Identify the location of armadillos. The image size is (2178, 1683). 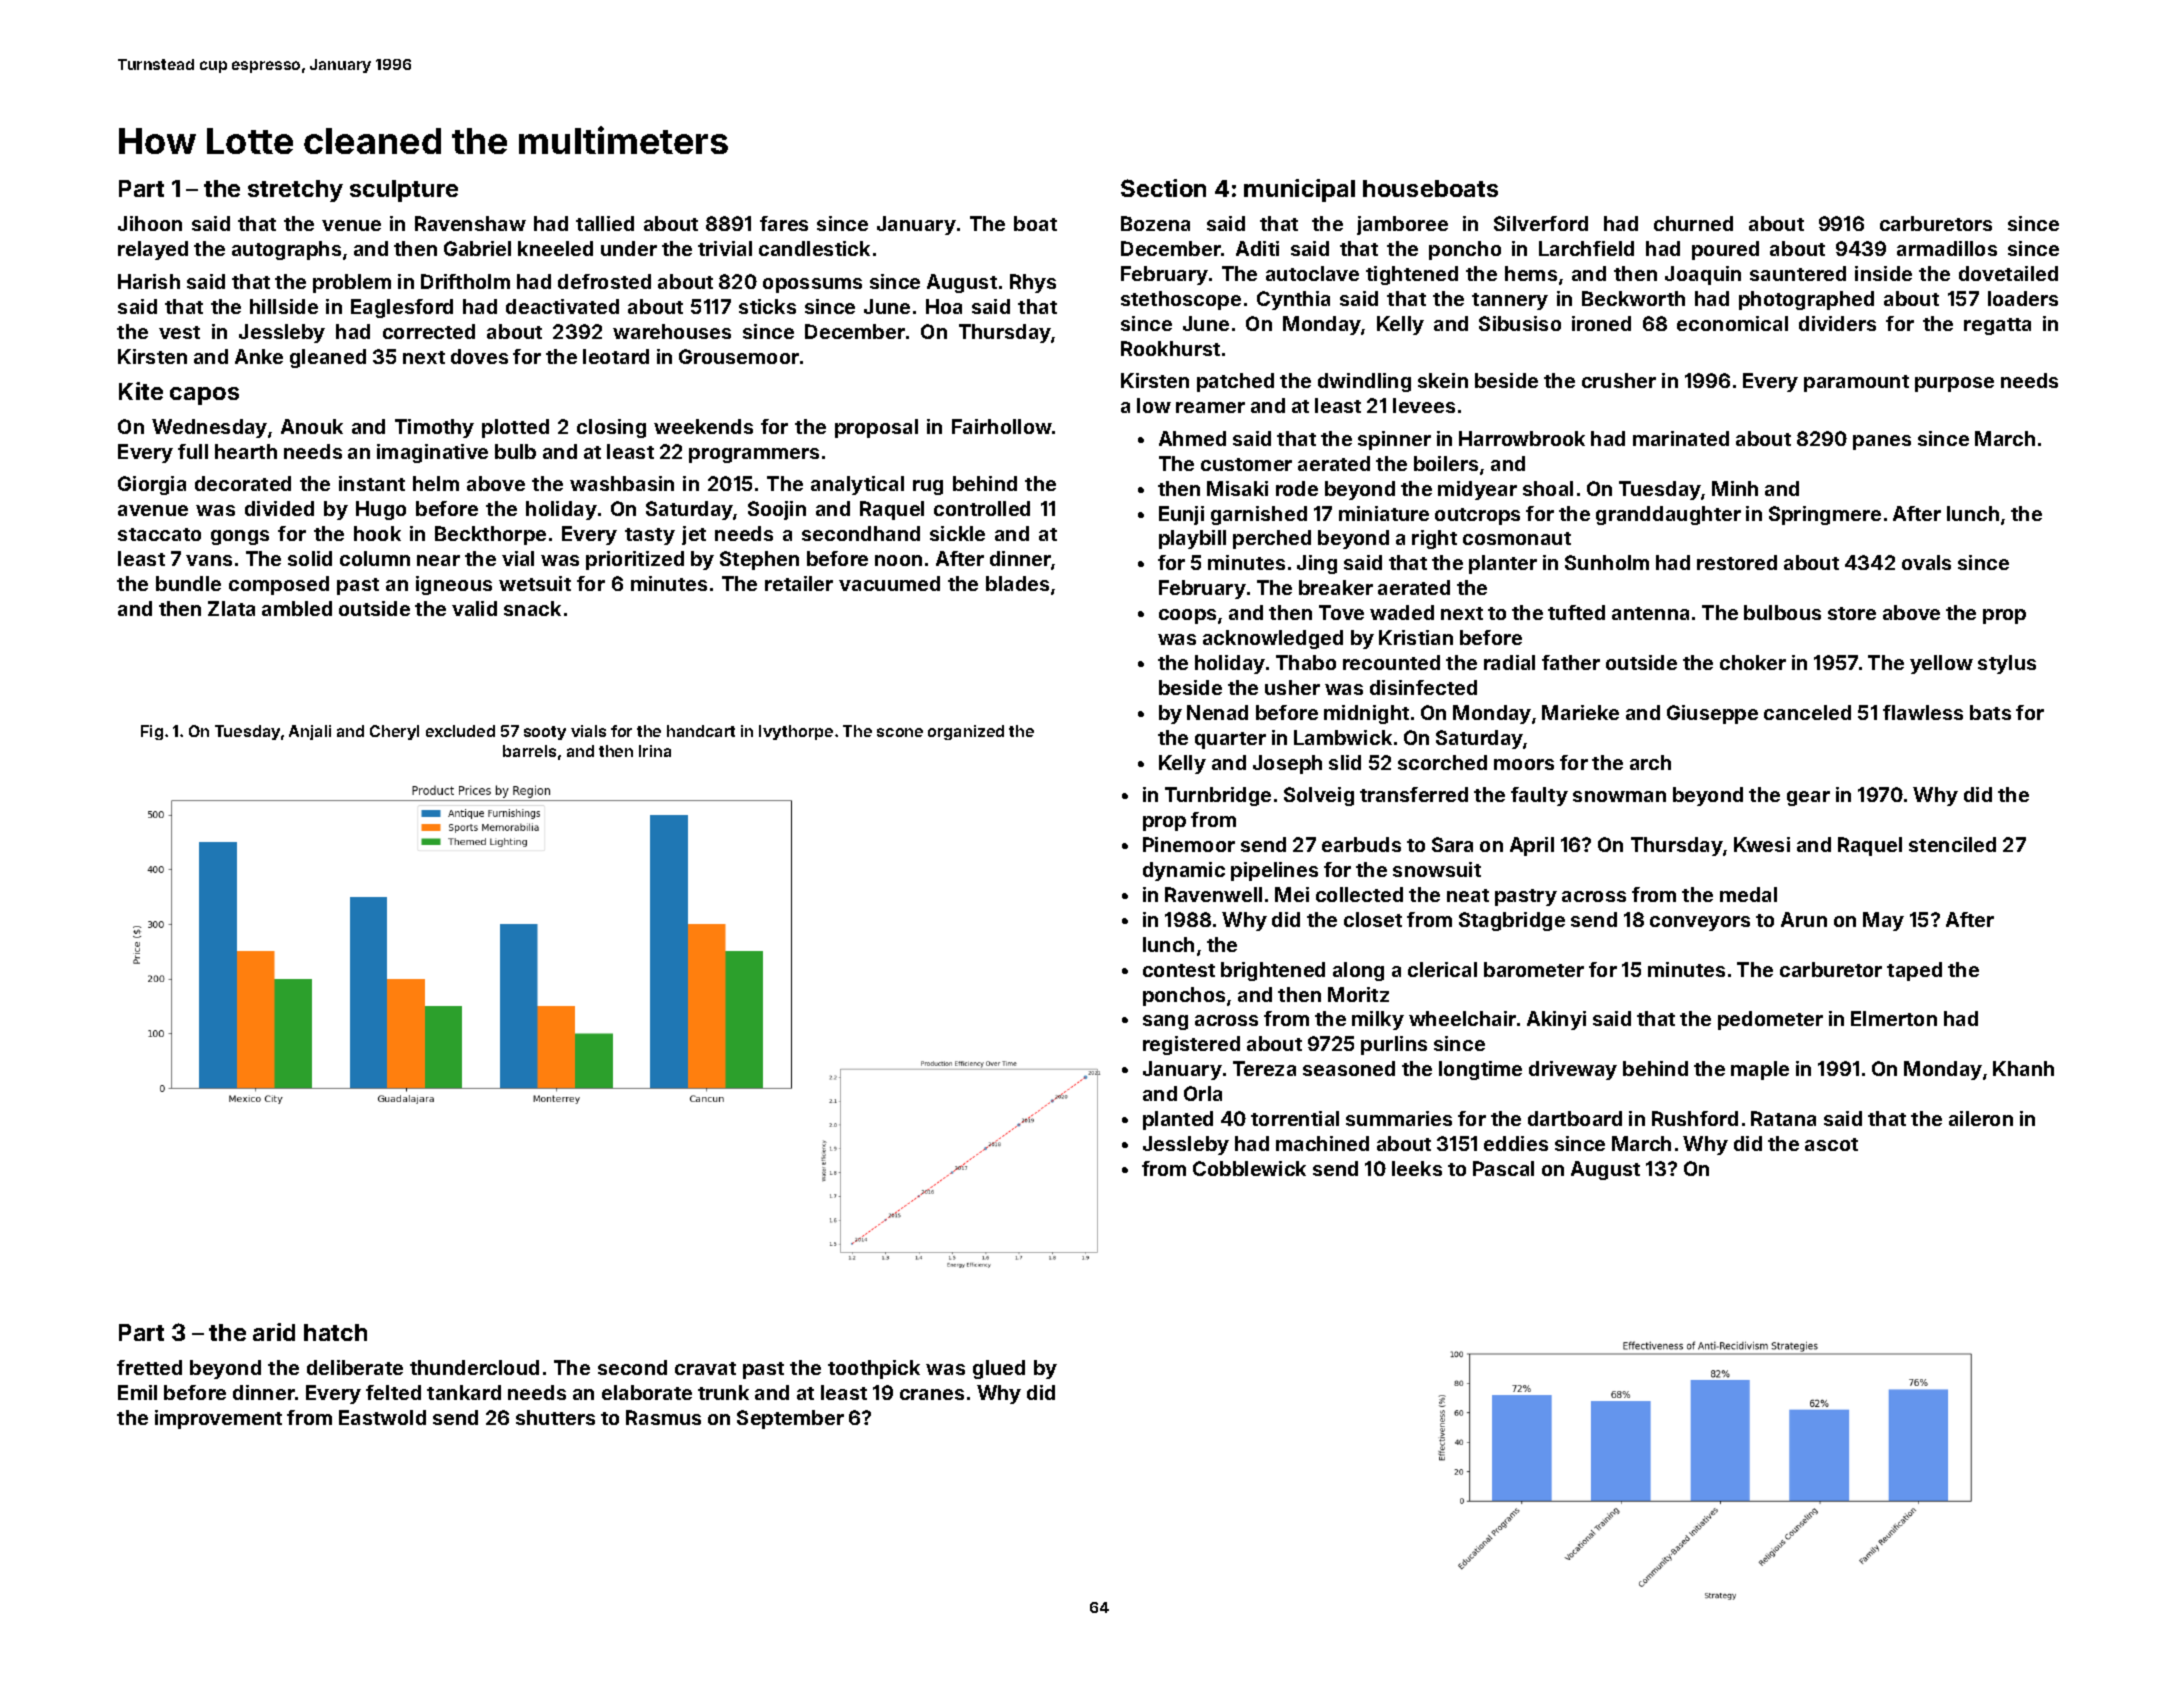
(1947, 248).
